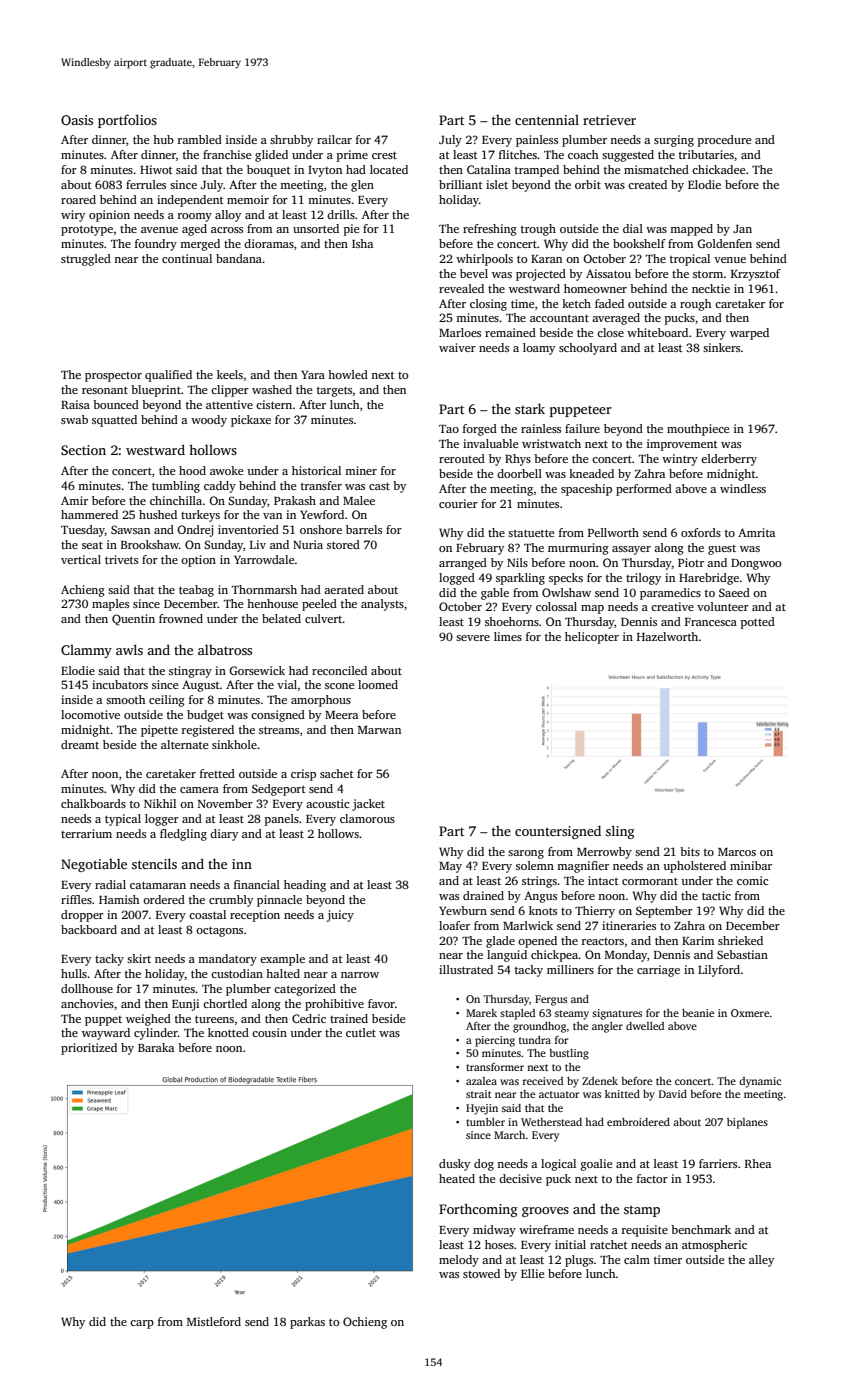 This screenshot has height=1400, width=849. What do you see at coordinates (365, 1323) in the screenshot?
I see `Ochieng` at bounding box center [365, 1323].
